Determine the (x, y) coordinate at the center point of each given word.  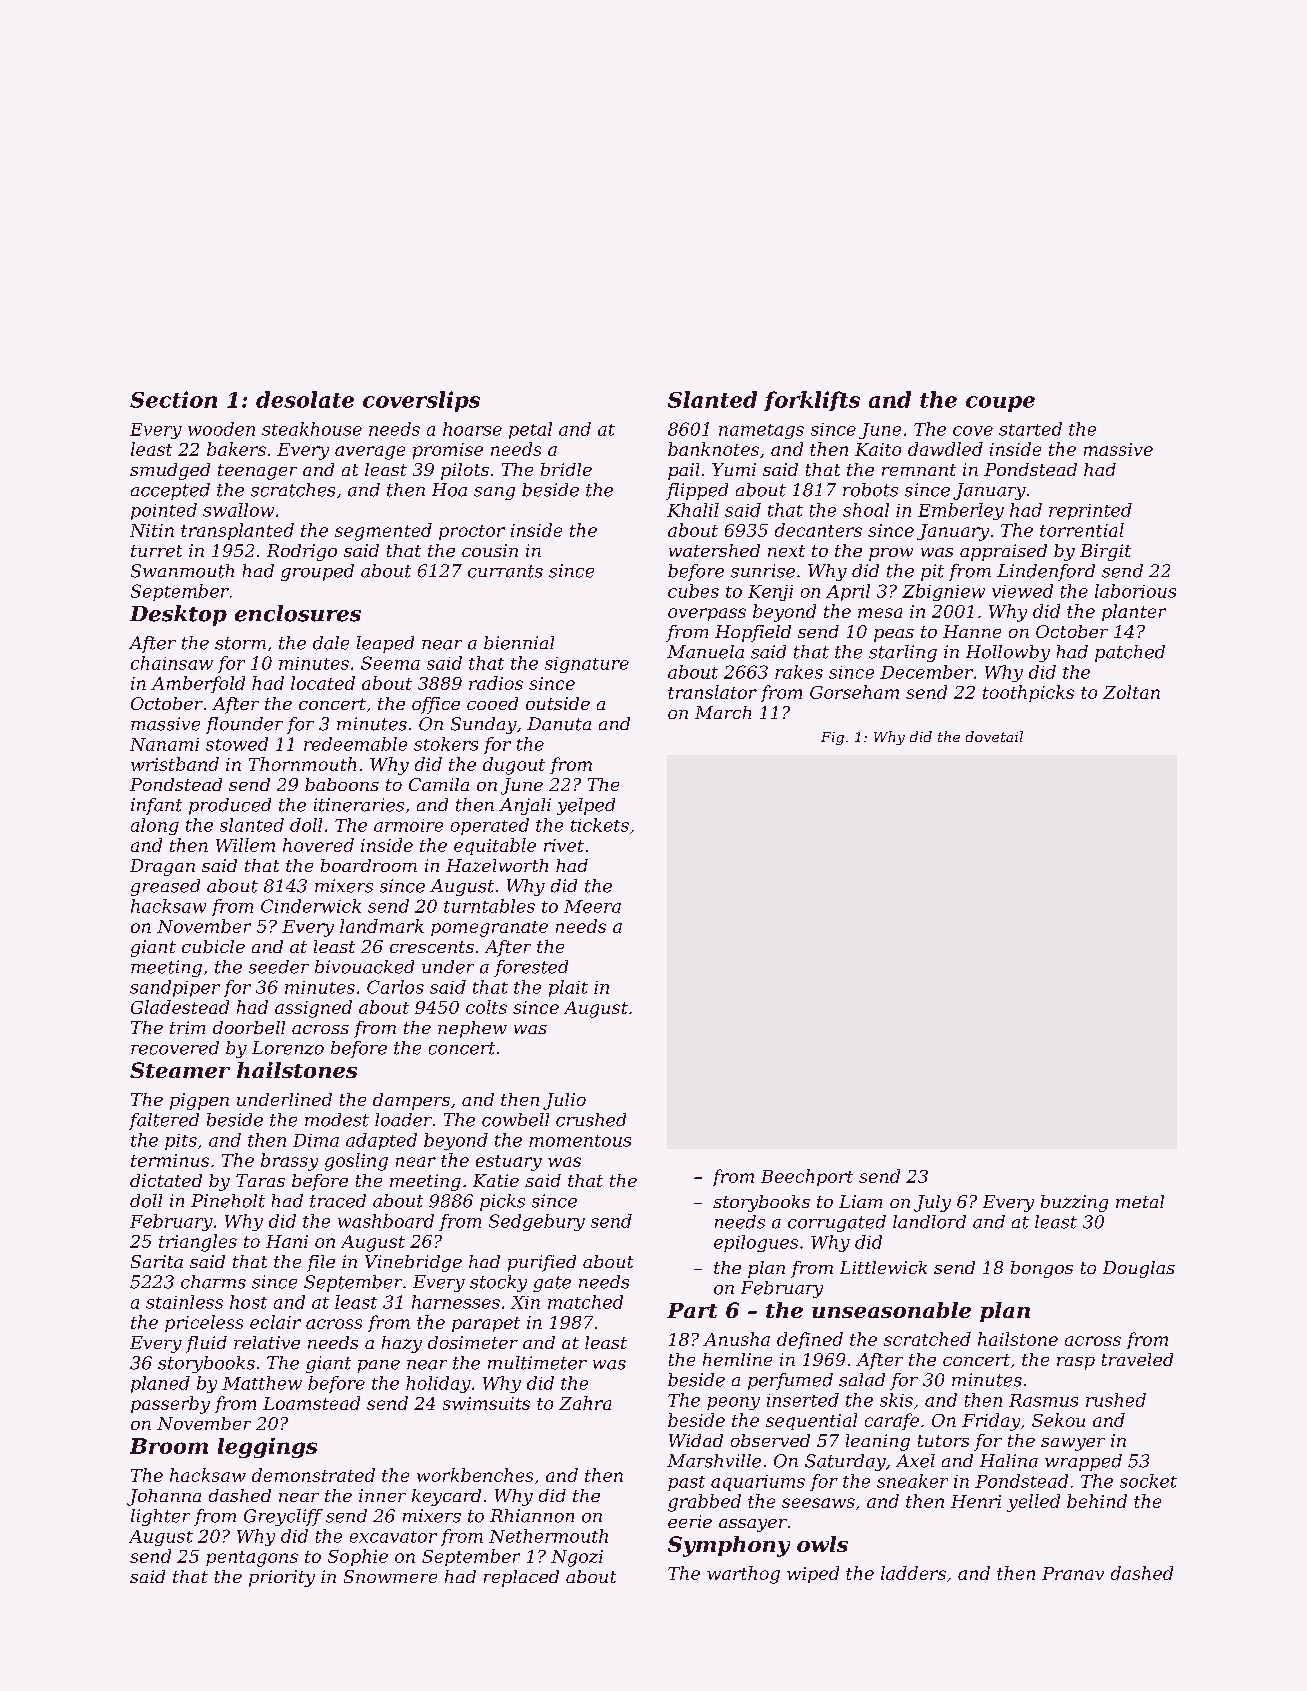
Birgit (1105, 552)
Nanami (164, 744)
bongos (1042, 1269)
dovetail (994, 736)
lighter (160, 1517)
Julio (564, 1101)
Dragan (162, 867)
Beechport (807, 1177)
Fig (832, 738)
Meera (592, 906)
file (321, 1263)
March (723, 712)
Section (173, 399)
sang (494, 493)
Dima (316, 1140)
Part (692, 1310)
